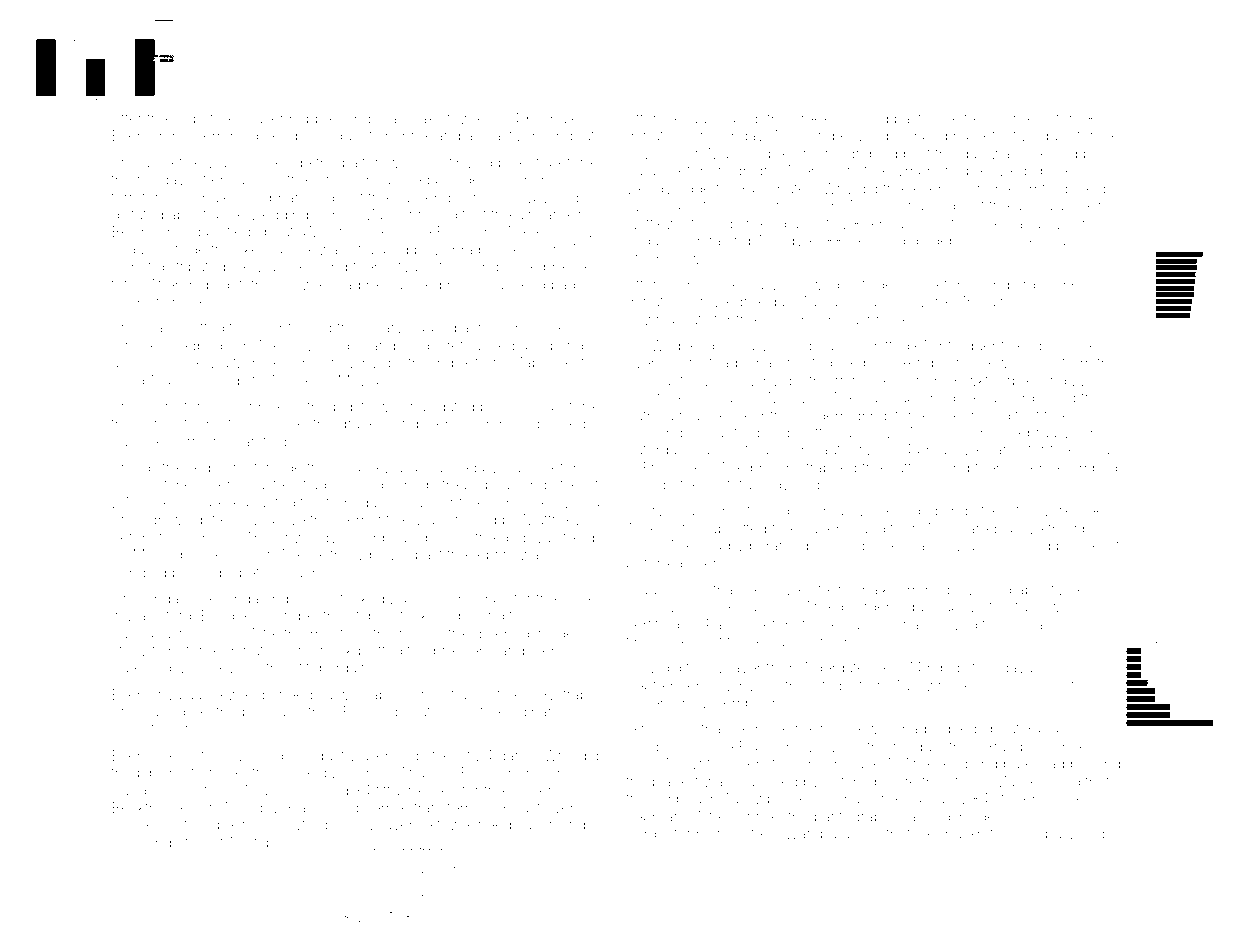 The image size is (1233, 952). Describe the element at coordinates (243, 423) in the image. I see `flock` at that location.
